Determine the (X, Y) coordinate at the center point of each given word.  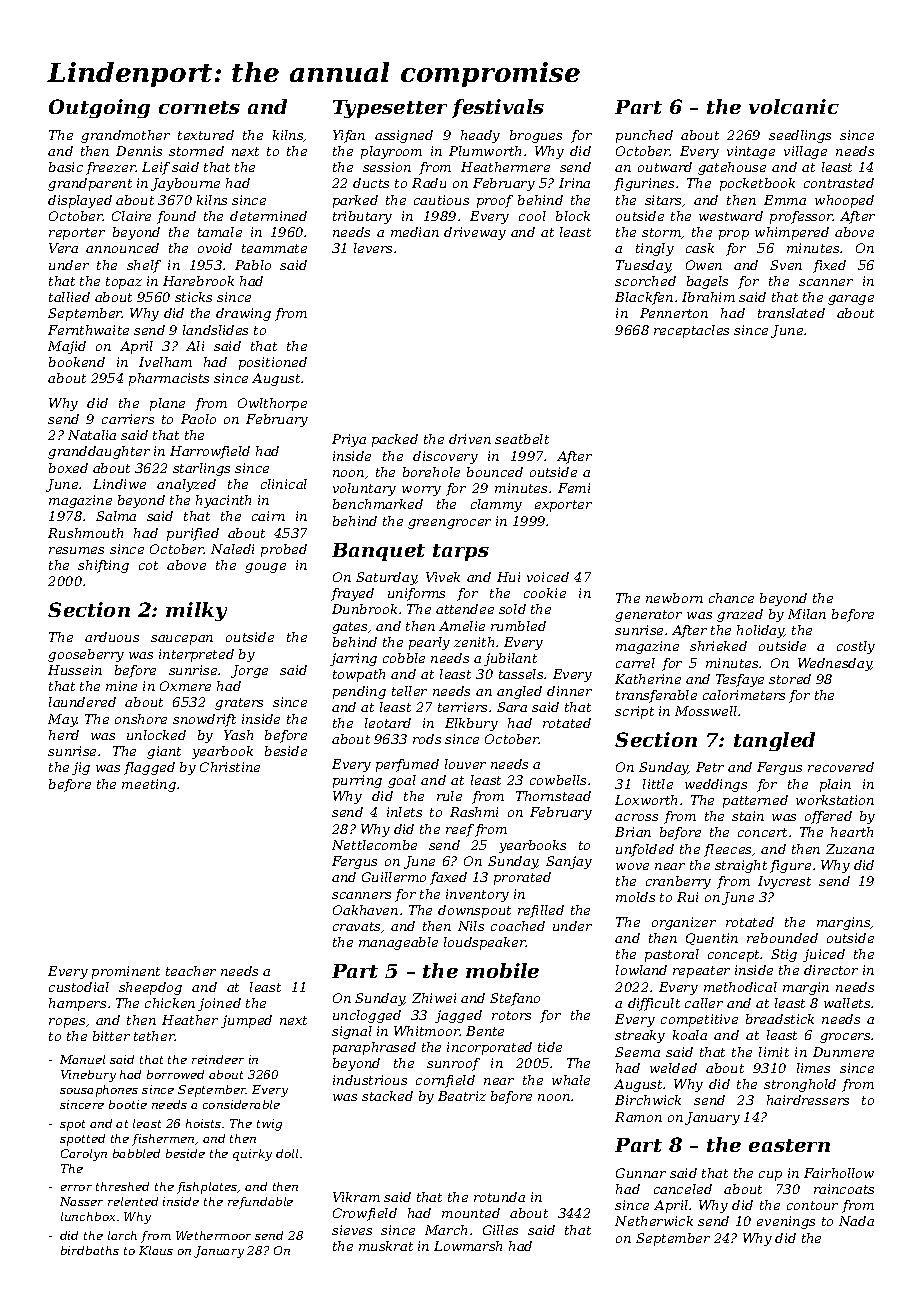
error (76, 1188)
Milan (807, 614)
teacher (191, 971)
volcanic (794, 106)
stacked (387, 1096)
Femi (574, 488)
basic (66, 167)
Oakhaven (365, 910)
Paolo (198, 419)
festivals (498, 108)
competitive (699, 1020)
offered (828, 817)
